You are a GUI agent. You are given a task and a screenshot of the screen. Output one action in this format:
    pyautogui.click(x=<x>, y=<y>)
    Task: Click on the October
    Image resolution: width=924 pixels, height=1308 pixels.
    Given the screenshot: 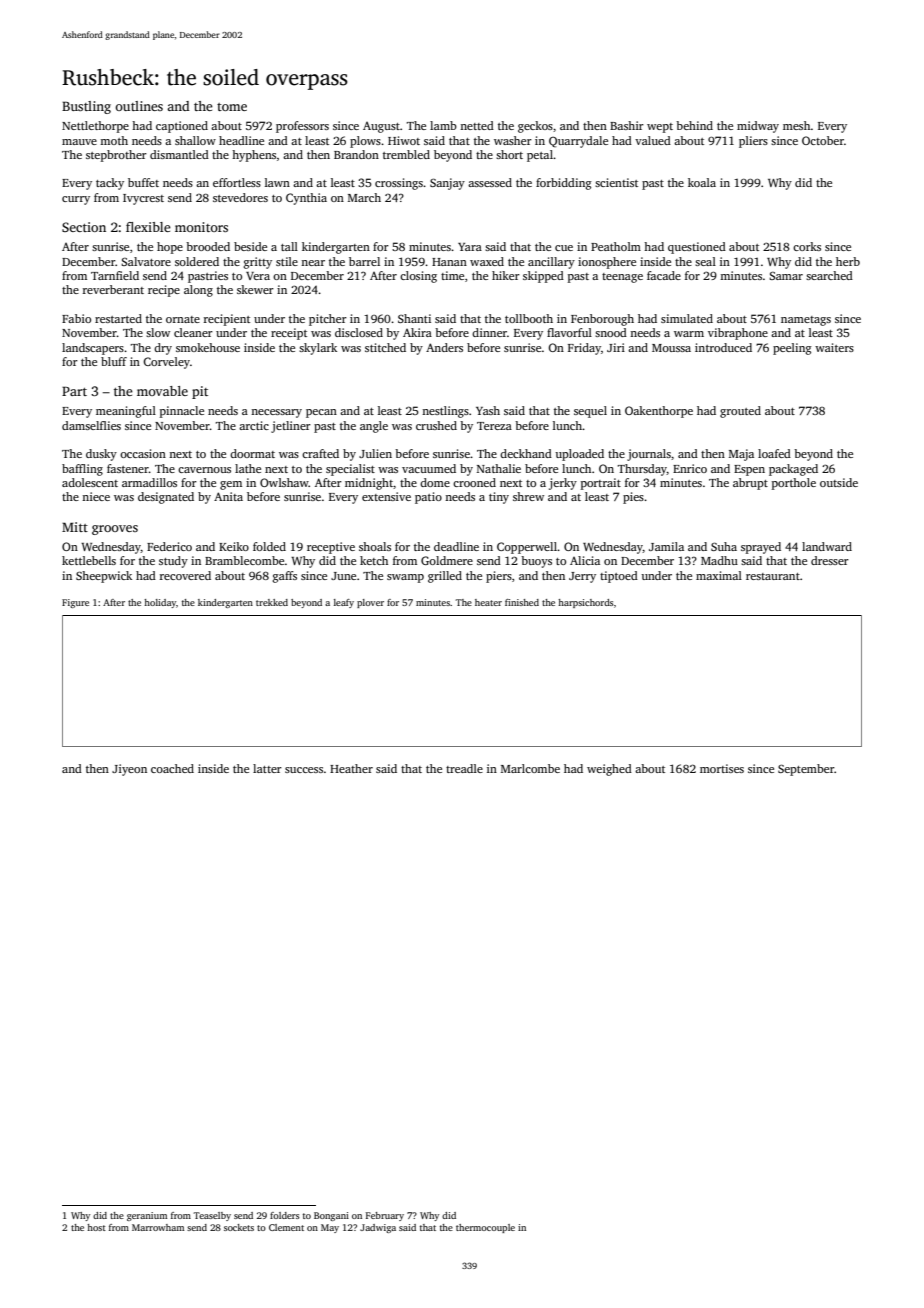 What is the action you would take?
    pyautogui.click(x=823, y=140)
